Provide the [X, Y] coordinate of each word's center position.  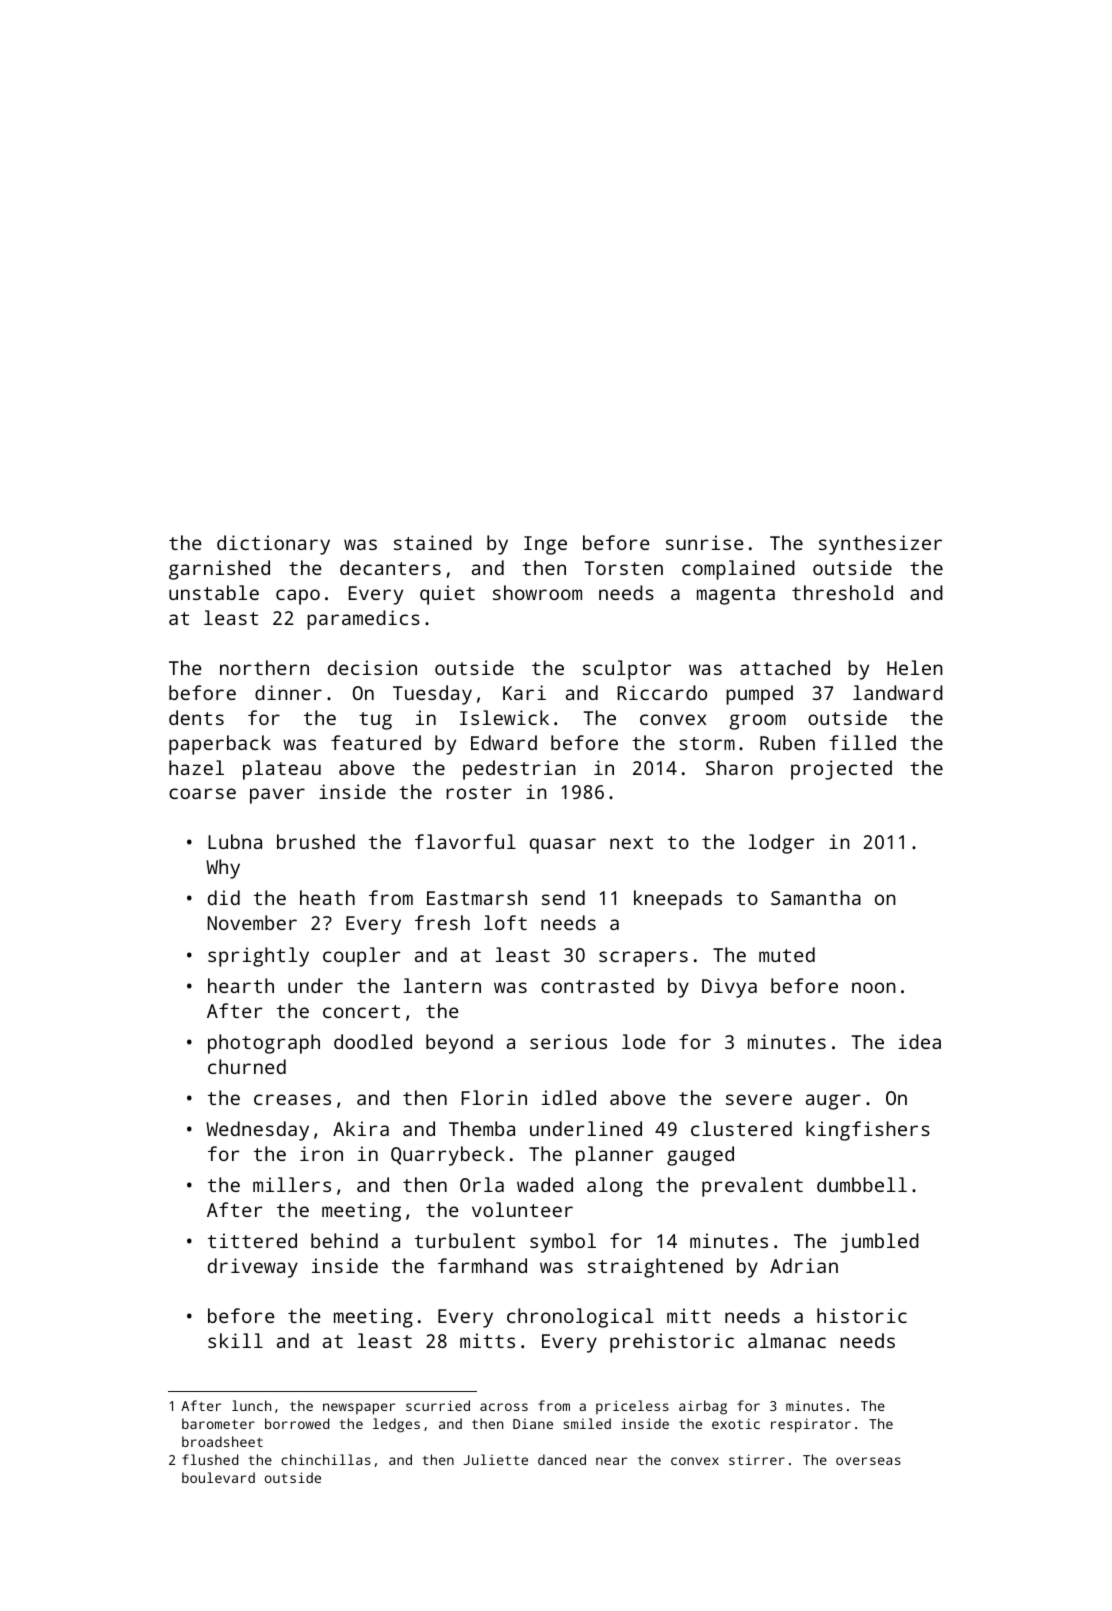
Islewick [504, 717]
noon [874, 987]
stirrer [757, 1459]
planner [615, 1156]
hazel [196, 767]
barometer [218, 1423]
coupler [362, 957]
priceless [632, 1407]
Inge [545, 545]
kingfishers [868, 1131]
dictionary [273, 545]
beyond [459, 1044]
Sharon [739, 767]
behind [344, 1240]
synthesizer [880, 545]
